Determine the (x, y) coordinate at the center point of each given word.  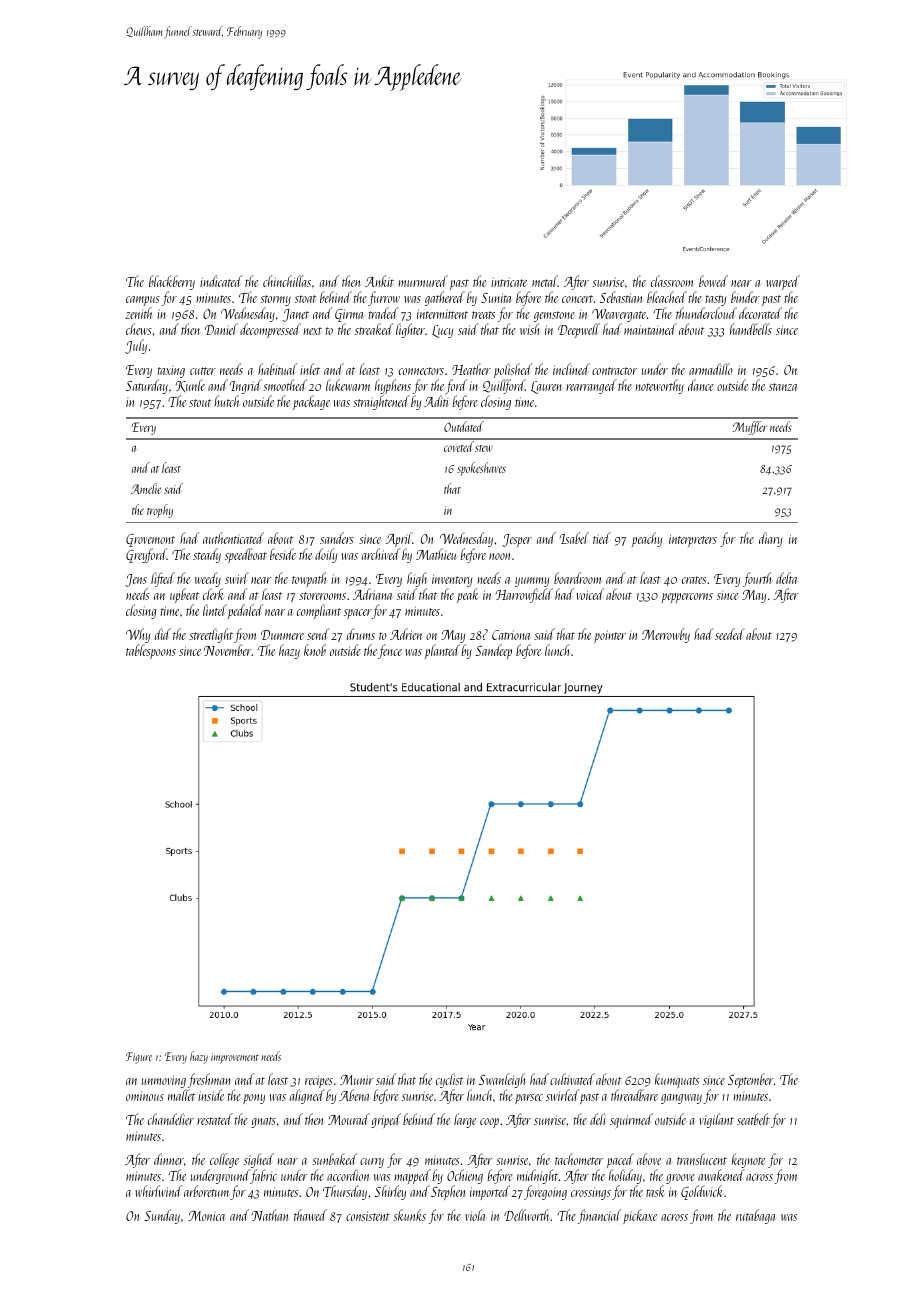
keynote (748, 1160)
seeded (730, 634)
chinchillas (287, 281)
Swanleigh (502, 1080)
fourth (757, 579)
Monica (206, 1216)
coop (489, 1123)
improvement (235, 1058)
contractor (614, 371)
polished (513, 371)
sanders (337, 538)
